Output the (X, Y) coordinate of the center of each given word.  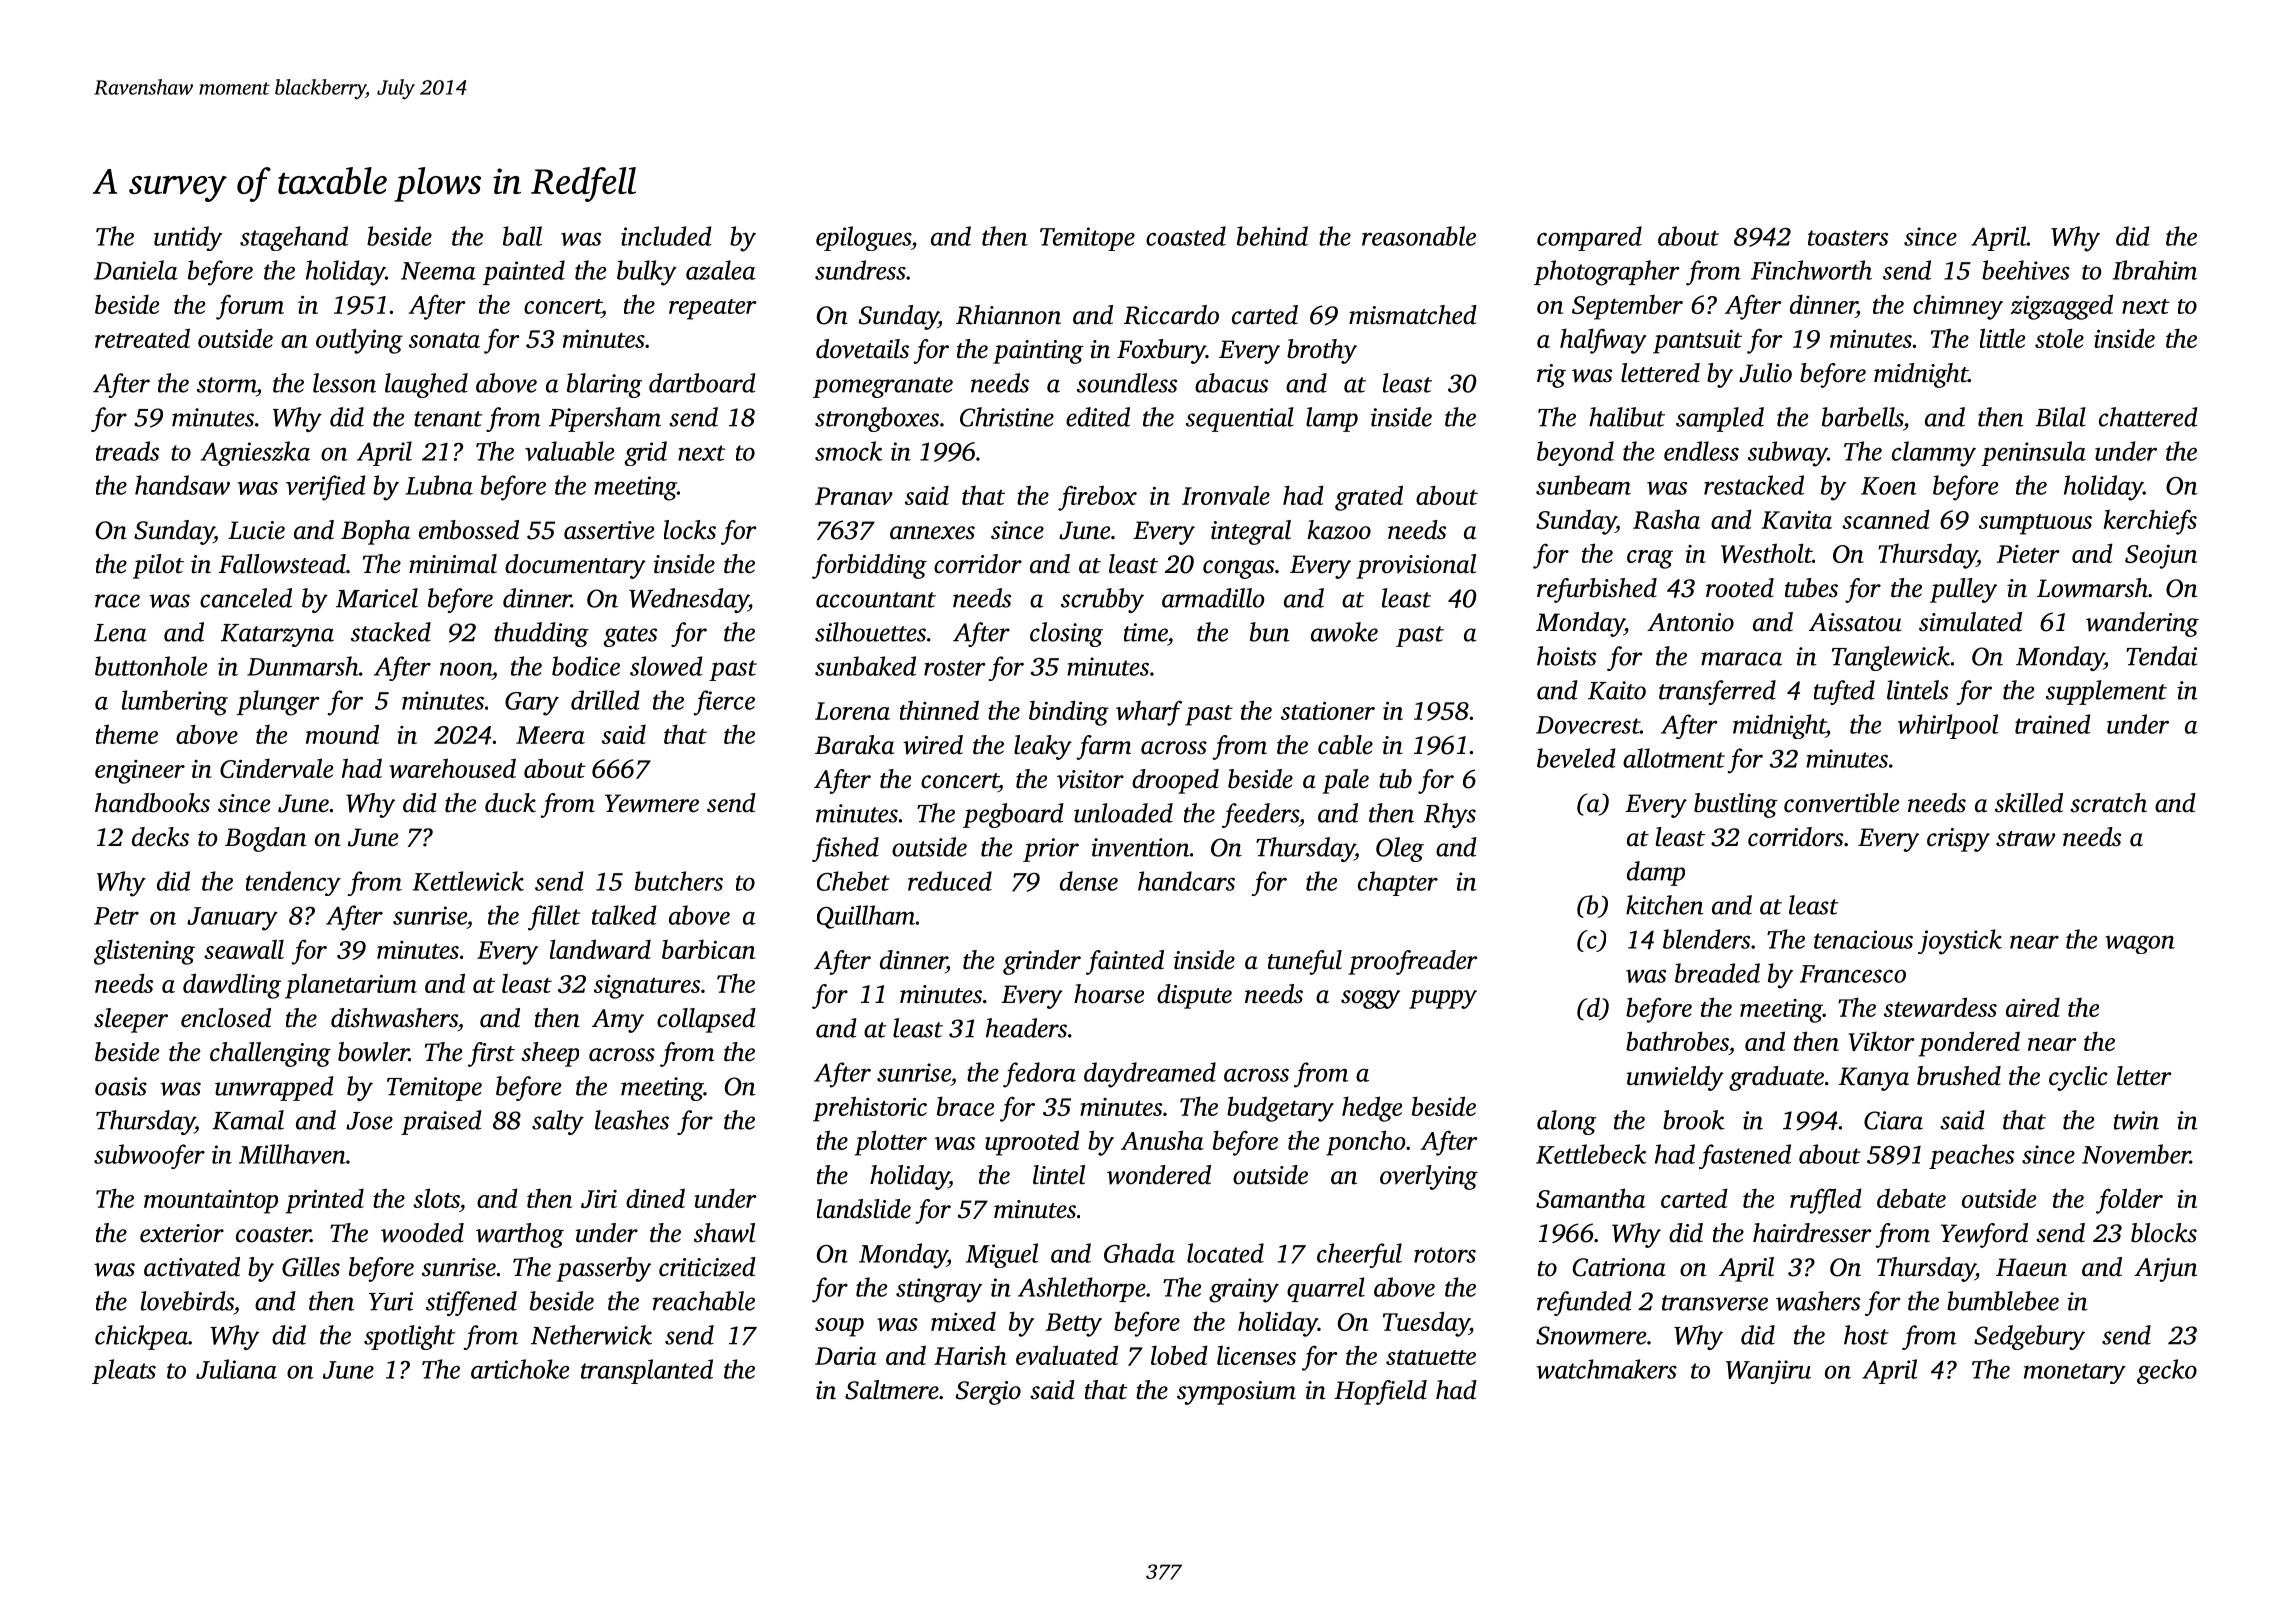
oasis (121, 1086)
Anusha (1162, 1140)
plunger (278, 703)
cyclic (2078, 1078)
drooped (1175, 781)
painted (524, 272)
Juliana (236, 1369)
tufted (1844, 692)
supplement (2106, 692)
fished (845, 849)
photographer (1607, 273)
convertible (1841, 803)
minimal (453, 564)
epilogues (863, 238)
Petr (116, 916)
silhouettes (870, 632)
